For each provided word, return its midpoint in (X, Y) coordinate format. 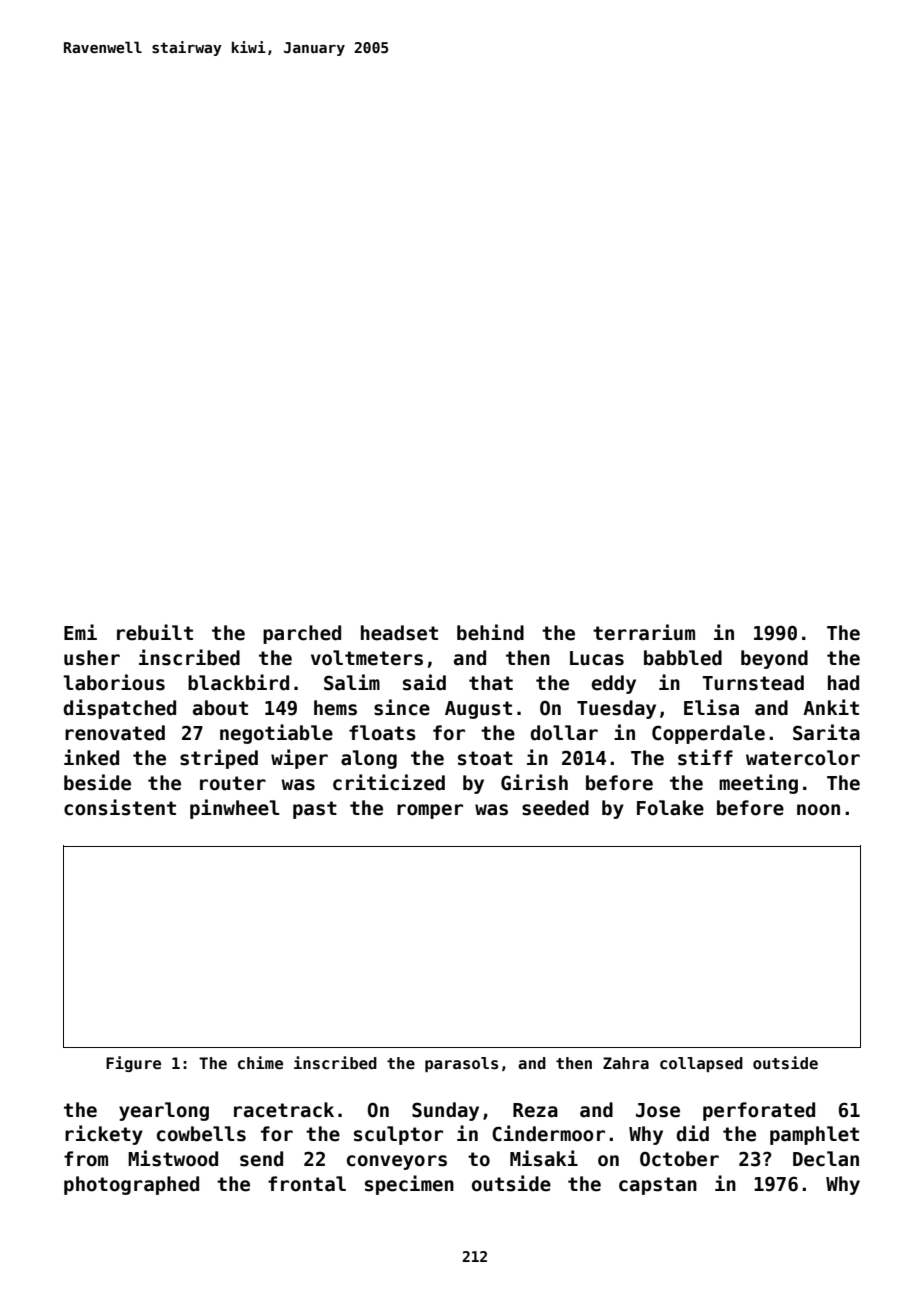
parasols (461, 1064)
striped (219, 759)
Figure (133, 1064)
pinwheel (235, 809)
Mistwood (173, 1158)
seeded (555, 808)
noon (818, 810)
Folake (670, 808)
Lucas (597, 658)
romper (430, 811)
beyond (774, 659)
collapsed (701, 1064)
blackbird (238, 682)
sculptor (398, 1135)
